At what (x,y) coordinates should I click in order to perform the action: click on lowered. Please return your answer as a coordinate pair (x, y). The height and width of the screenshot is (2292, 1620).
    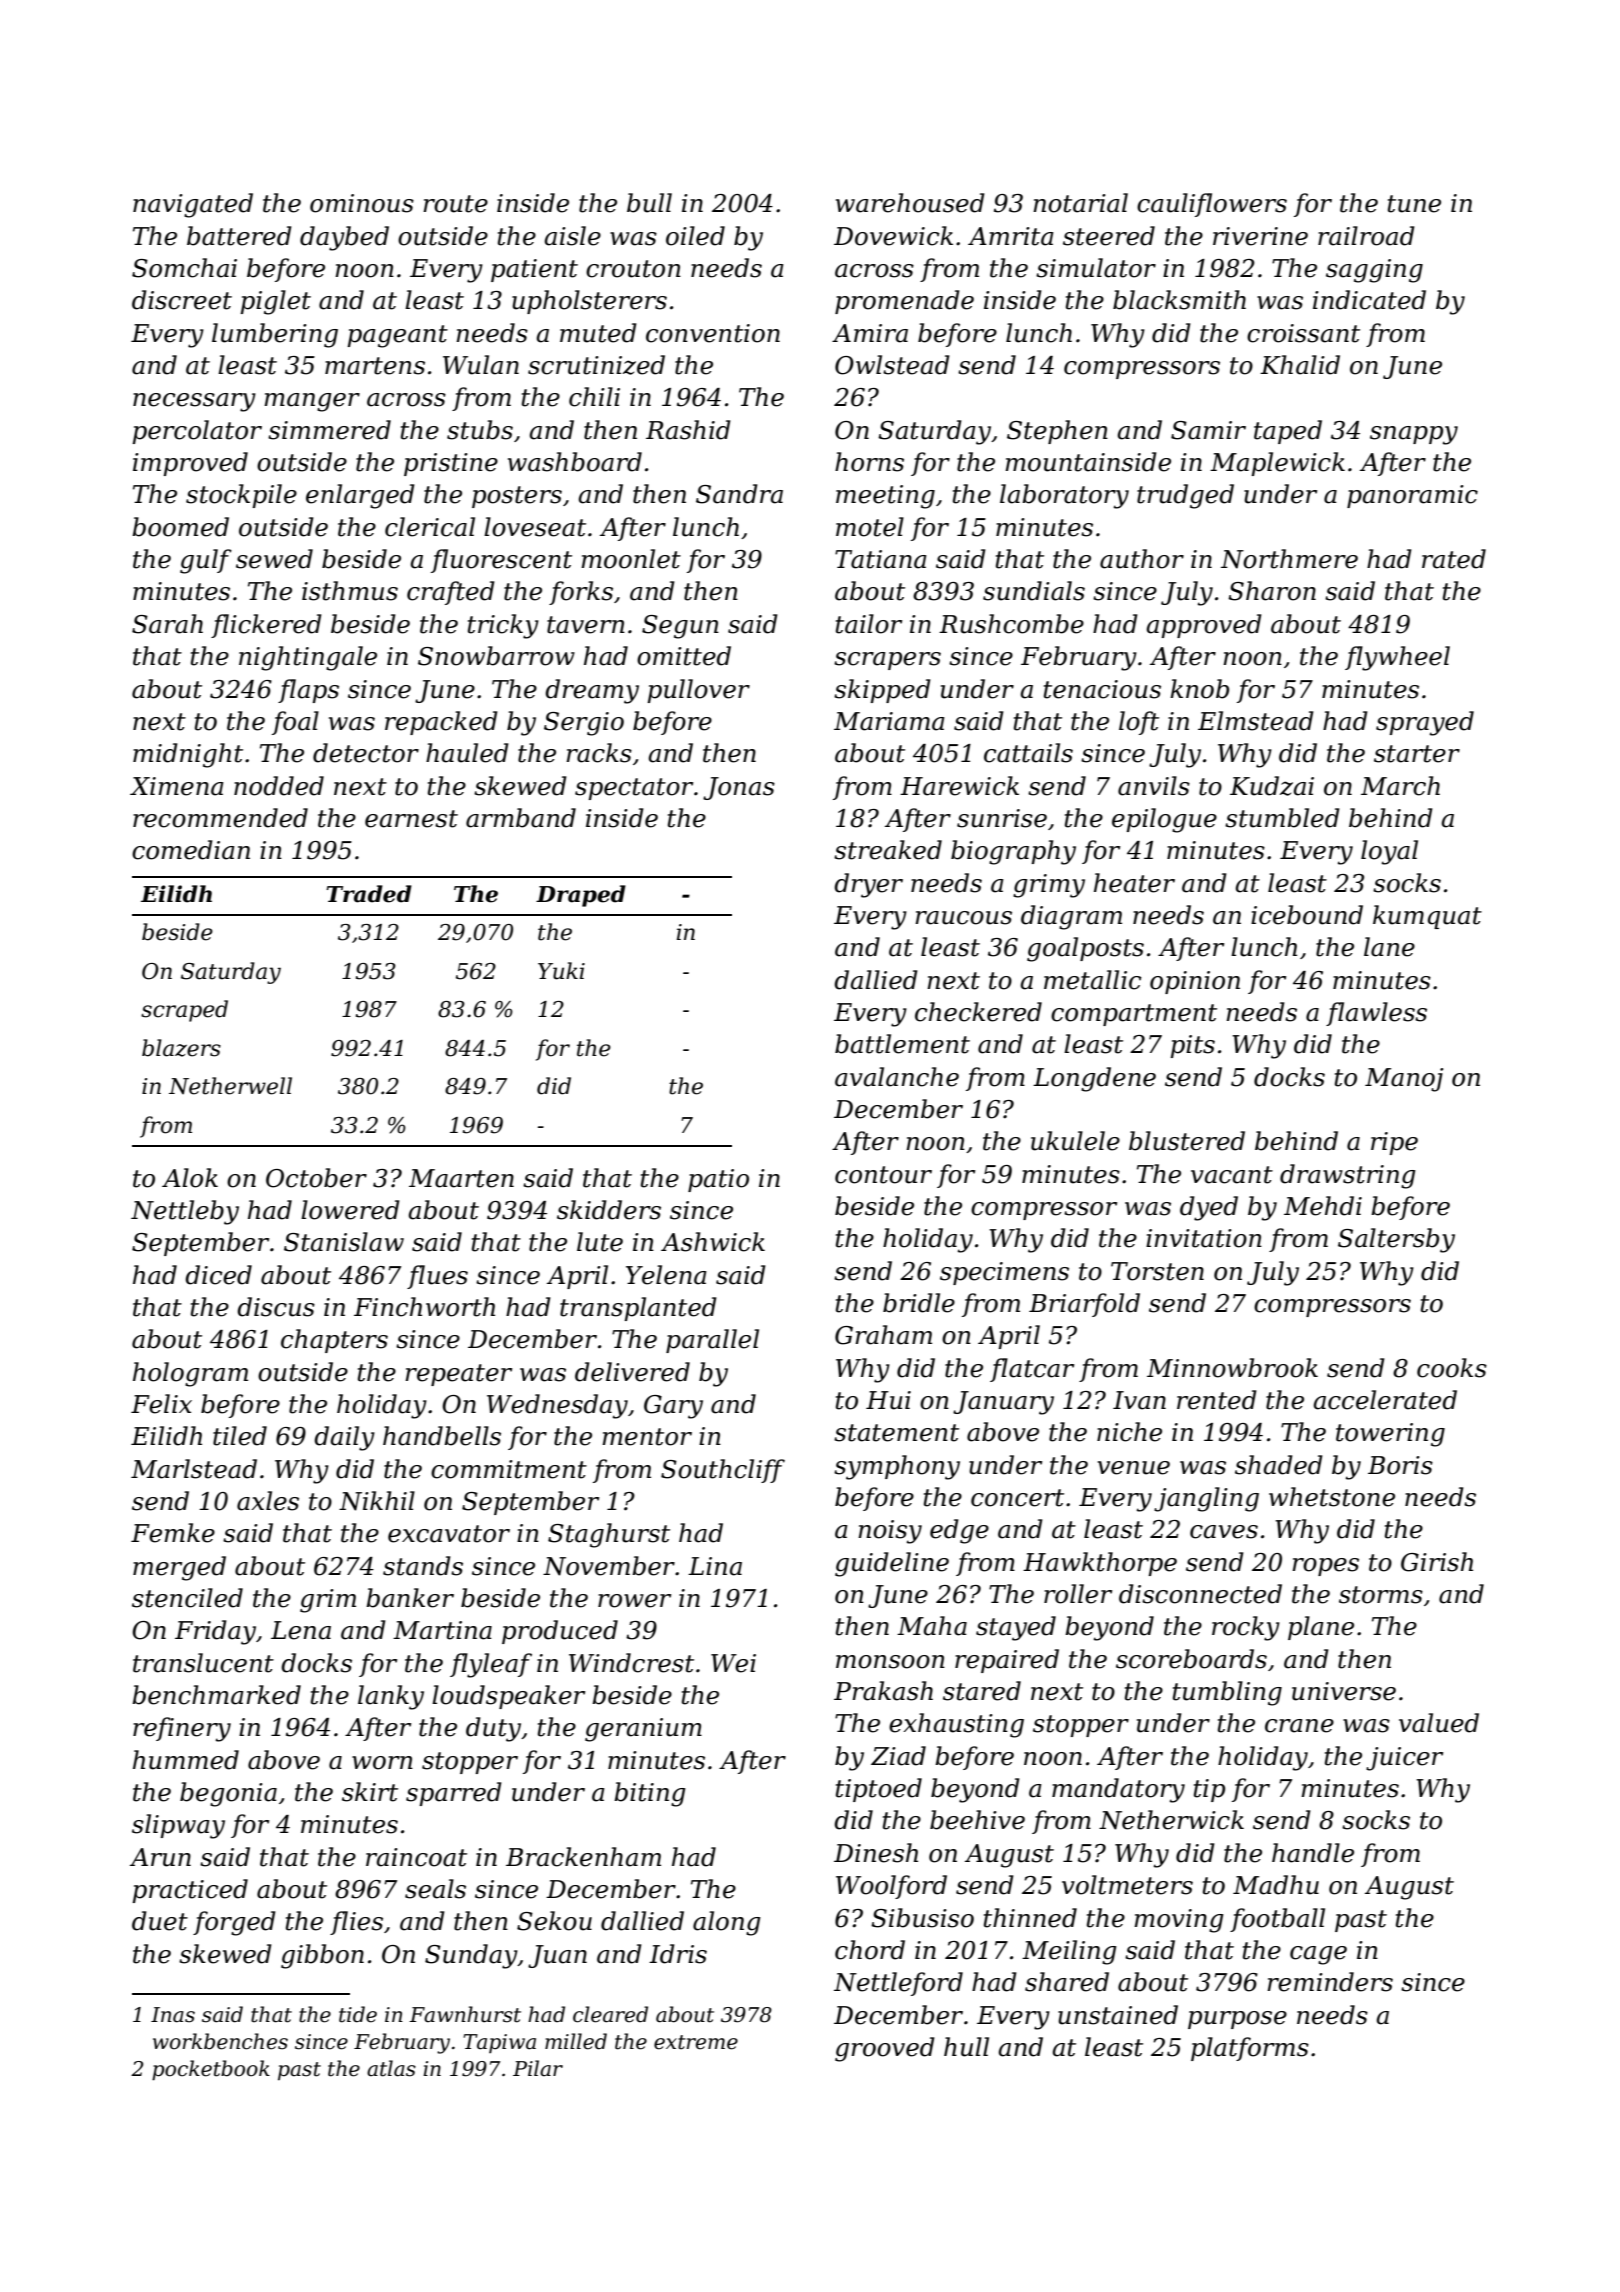
    Looking at the image, I should click on (350, 1210).
